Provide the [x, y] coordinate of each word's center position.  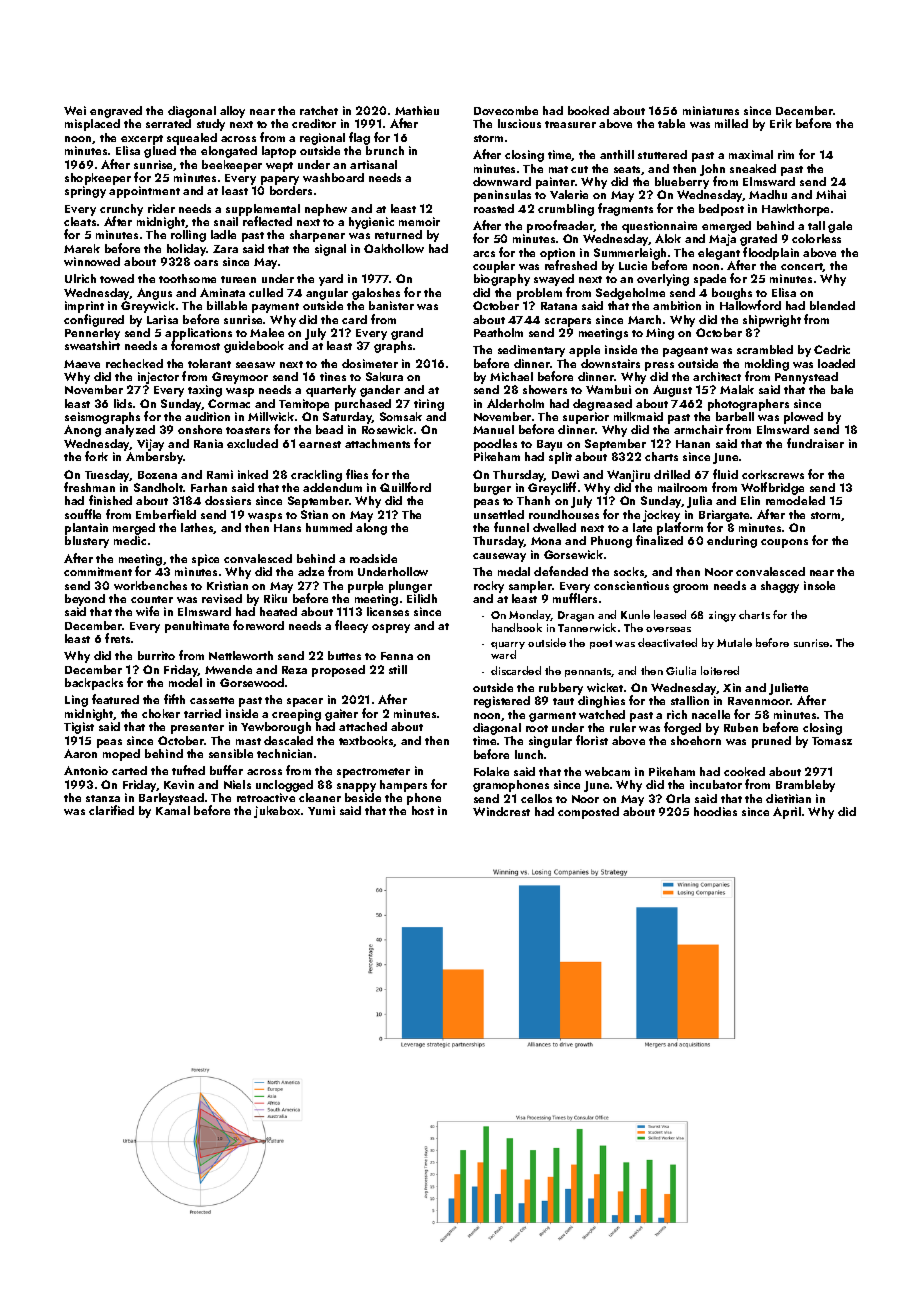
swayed [554, 280]
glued [160, 152]
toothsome [187, 278]
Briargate [724, 516]
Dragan [576, 616]
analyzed [130, 431]
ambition [677, 305]
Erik [781, 123]
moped [121, 755]
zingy [722, 616]
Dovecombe [506, 110]
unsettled [499, 514]
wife [147, 611]
